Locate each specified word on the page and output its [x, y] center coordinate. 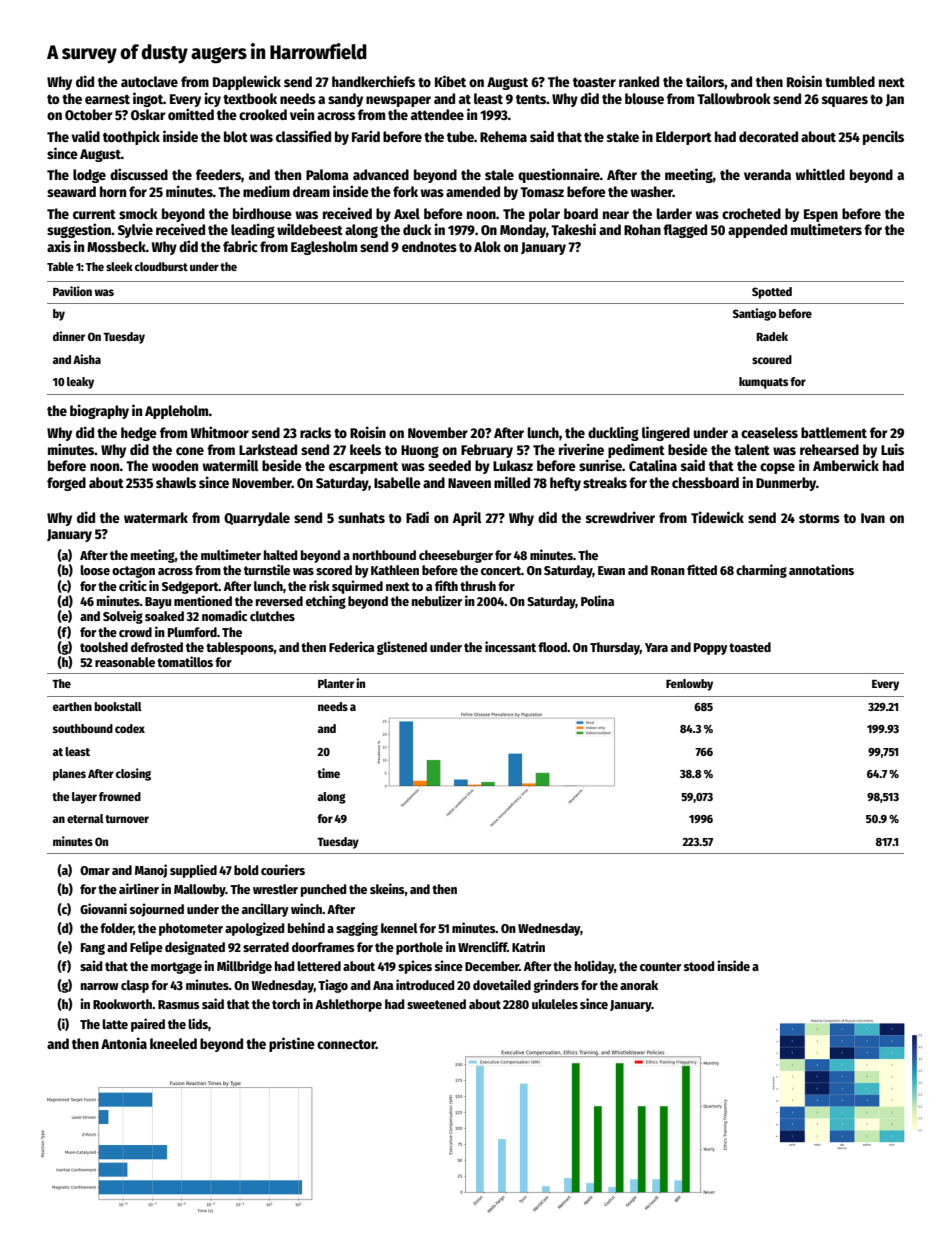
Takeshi [573, 229]
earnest [107, 99]
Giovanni [103, 908]
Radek [772, 336]
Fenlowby [689, 685]
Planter [336, 683]
